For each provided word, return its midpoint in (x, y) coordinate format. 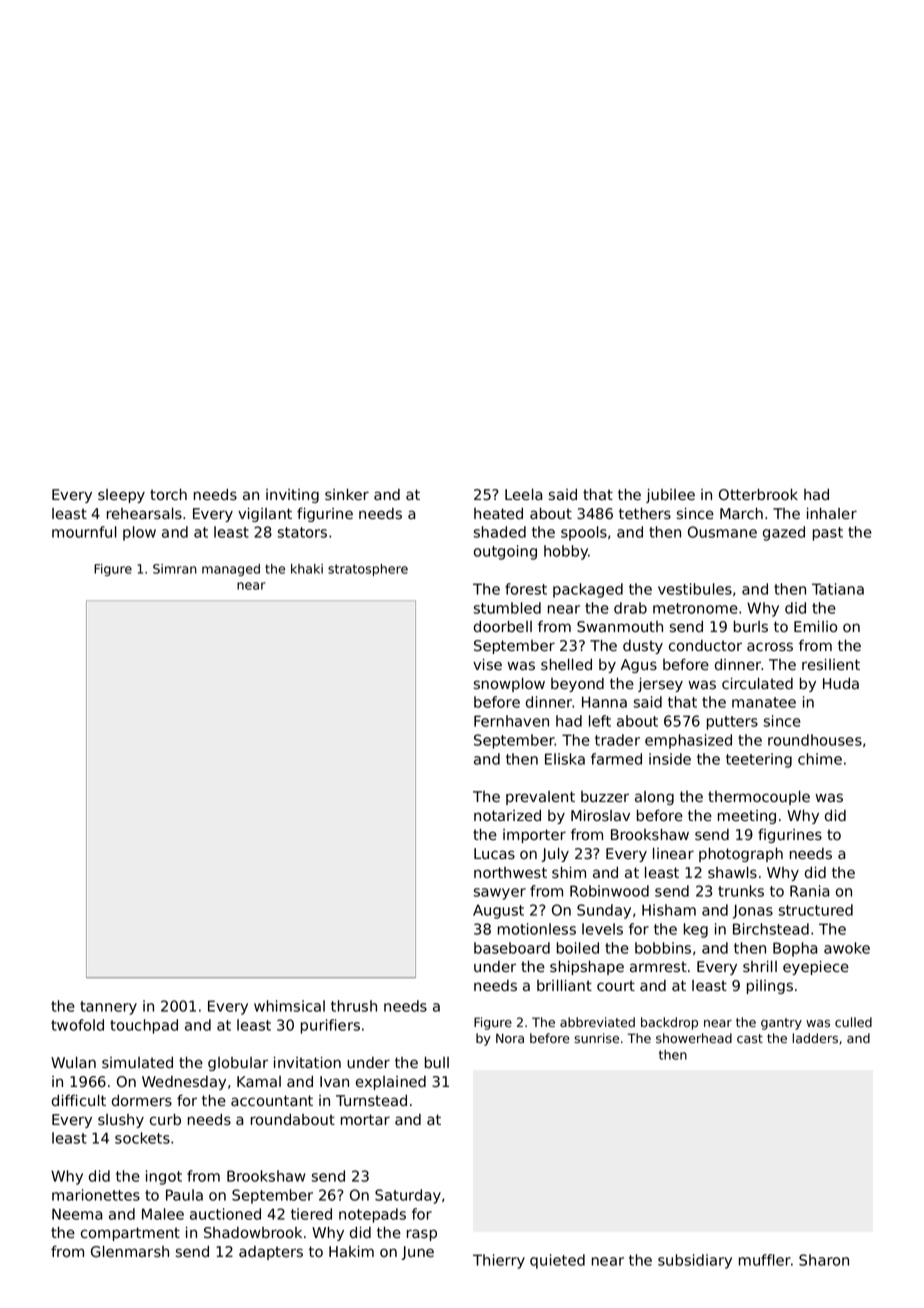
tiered (311, 1214)
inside (670, 759)
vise (487, 665)
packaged (588, 590)
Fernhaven (511, 721)
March (741, 514)
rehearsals (144, 514)
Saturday (408, 1196)
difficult (79, 1100)
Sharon (824, 1260)
